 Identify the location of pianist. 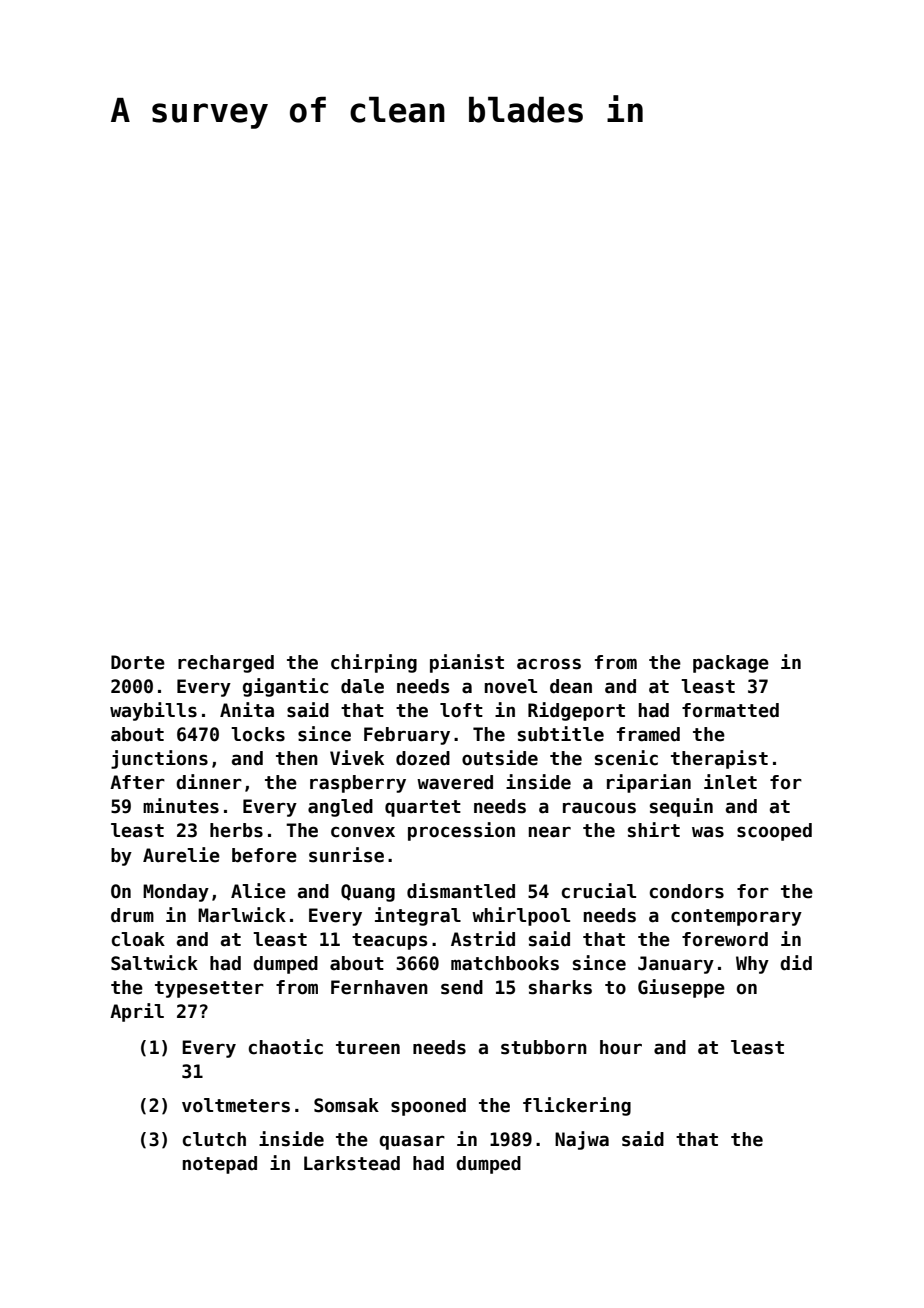
(467, 663).
